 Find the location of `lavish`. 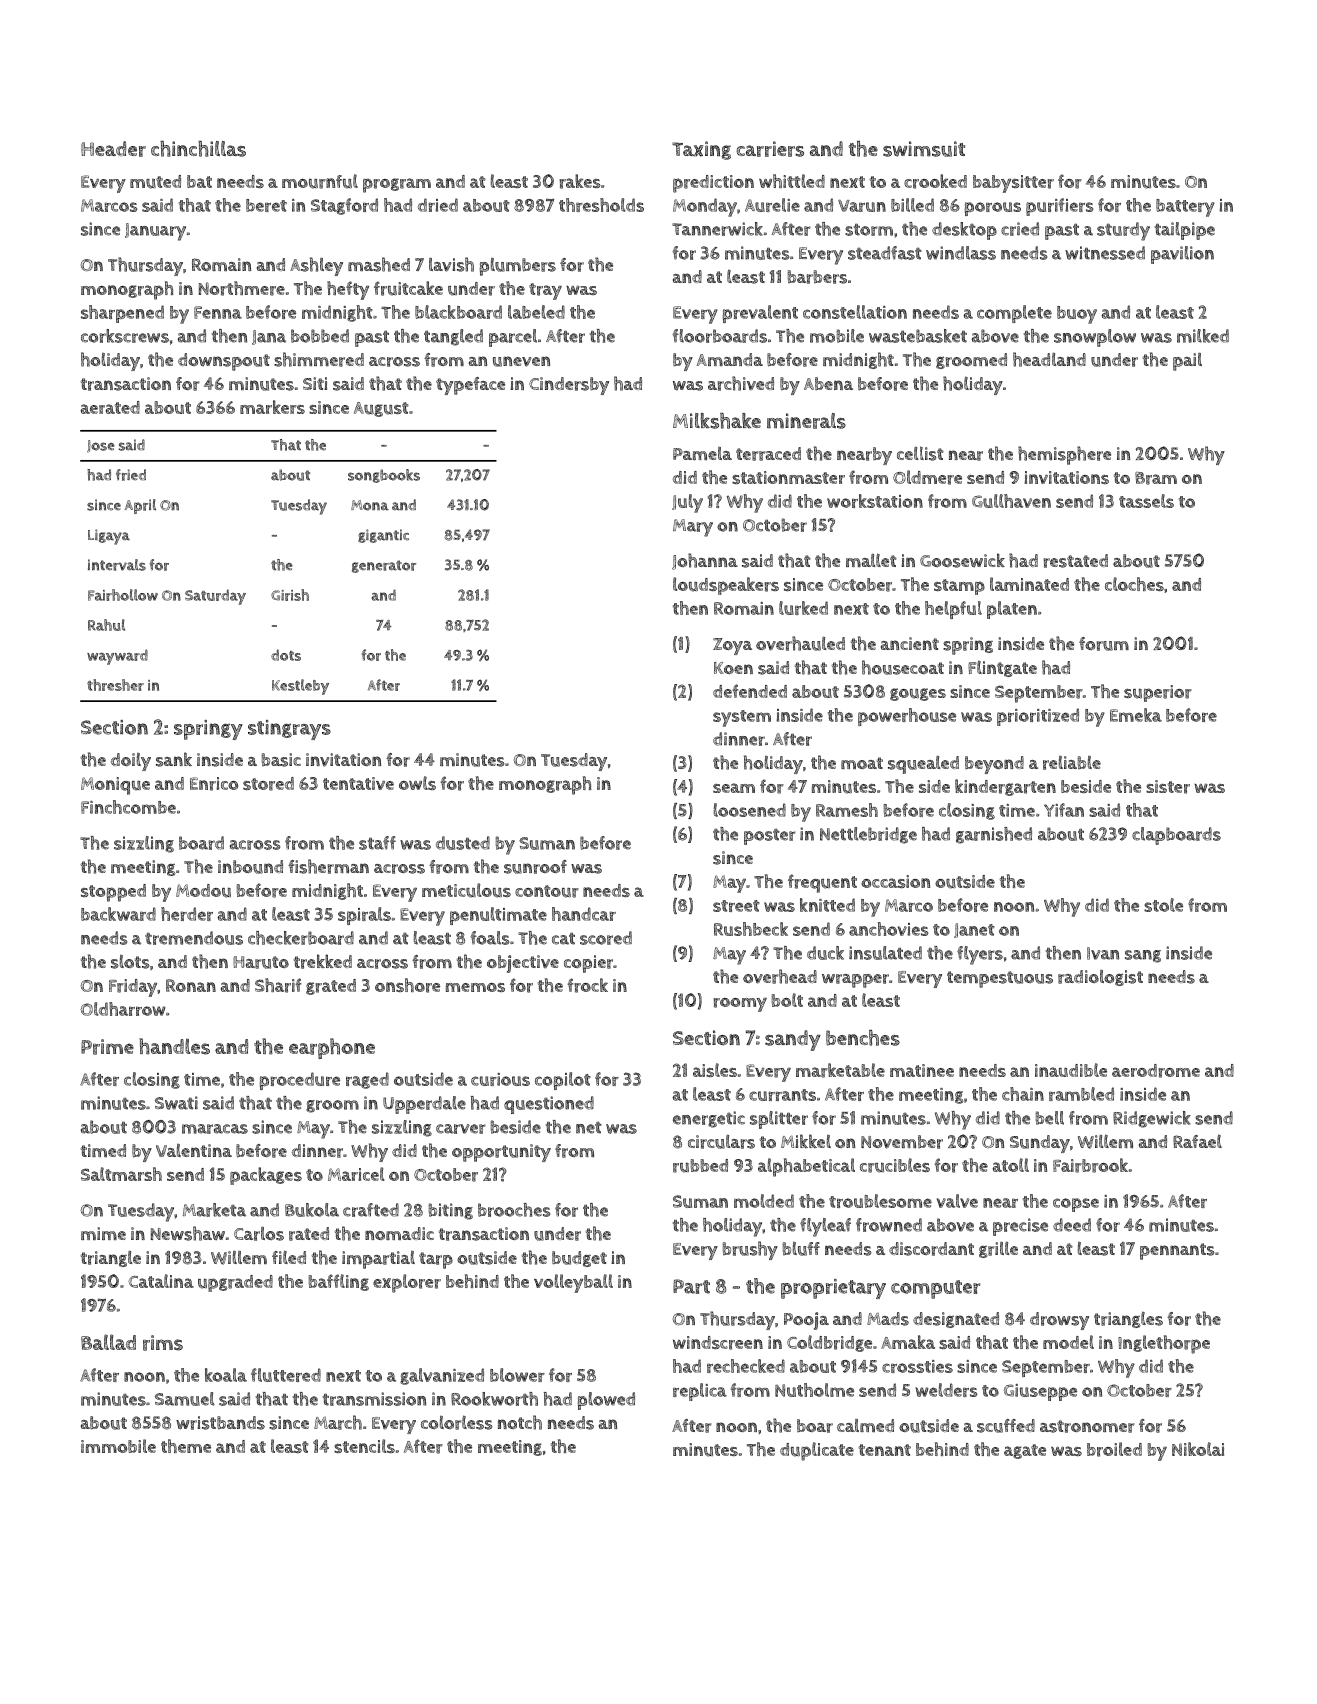

lavish is located at coordinates (451, 264).
